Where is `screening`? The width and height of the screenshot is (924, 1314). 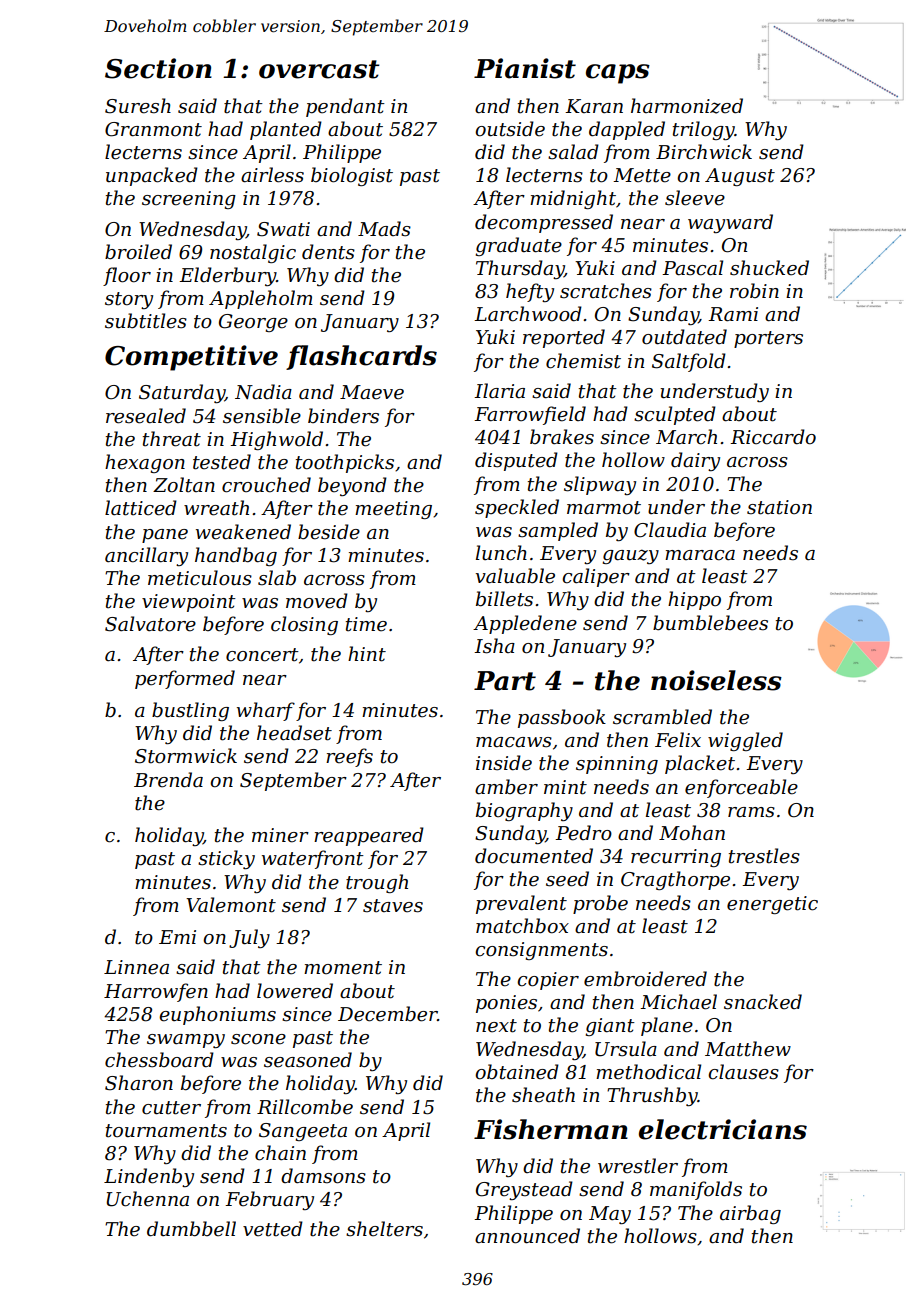 screening is located at coordinates (189, 200).
